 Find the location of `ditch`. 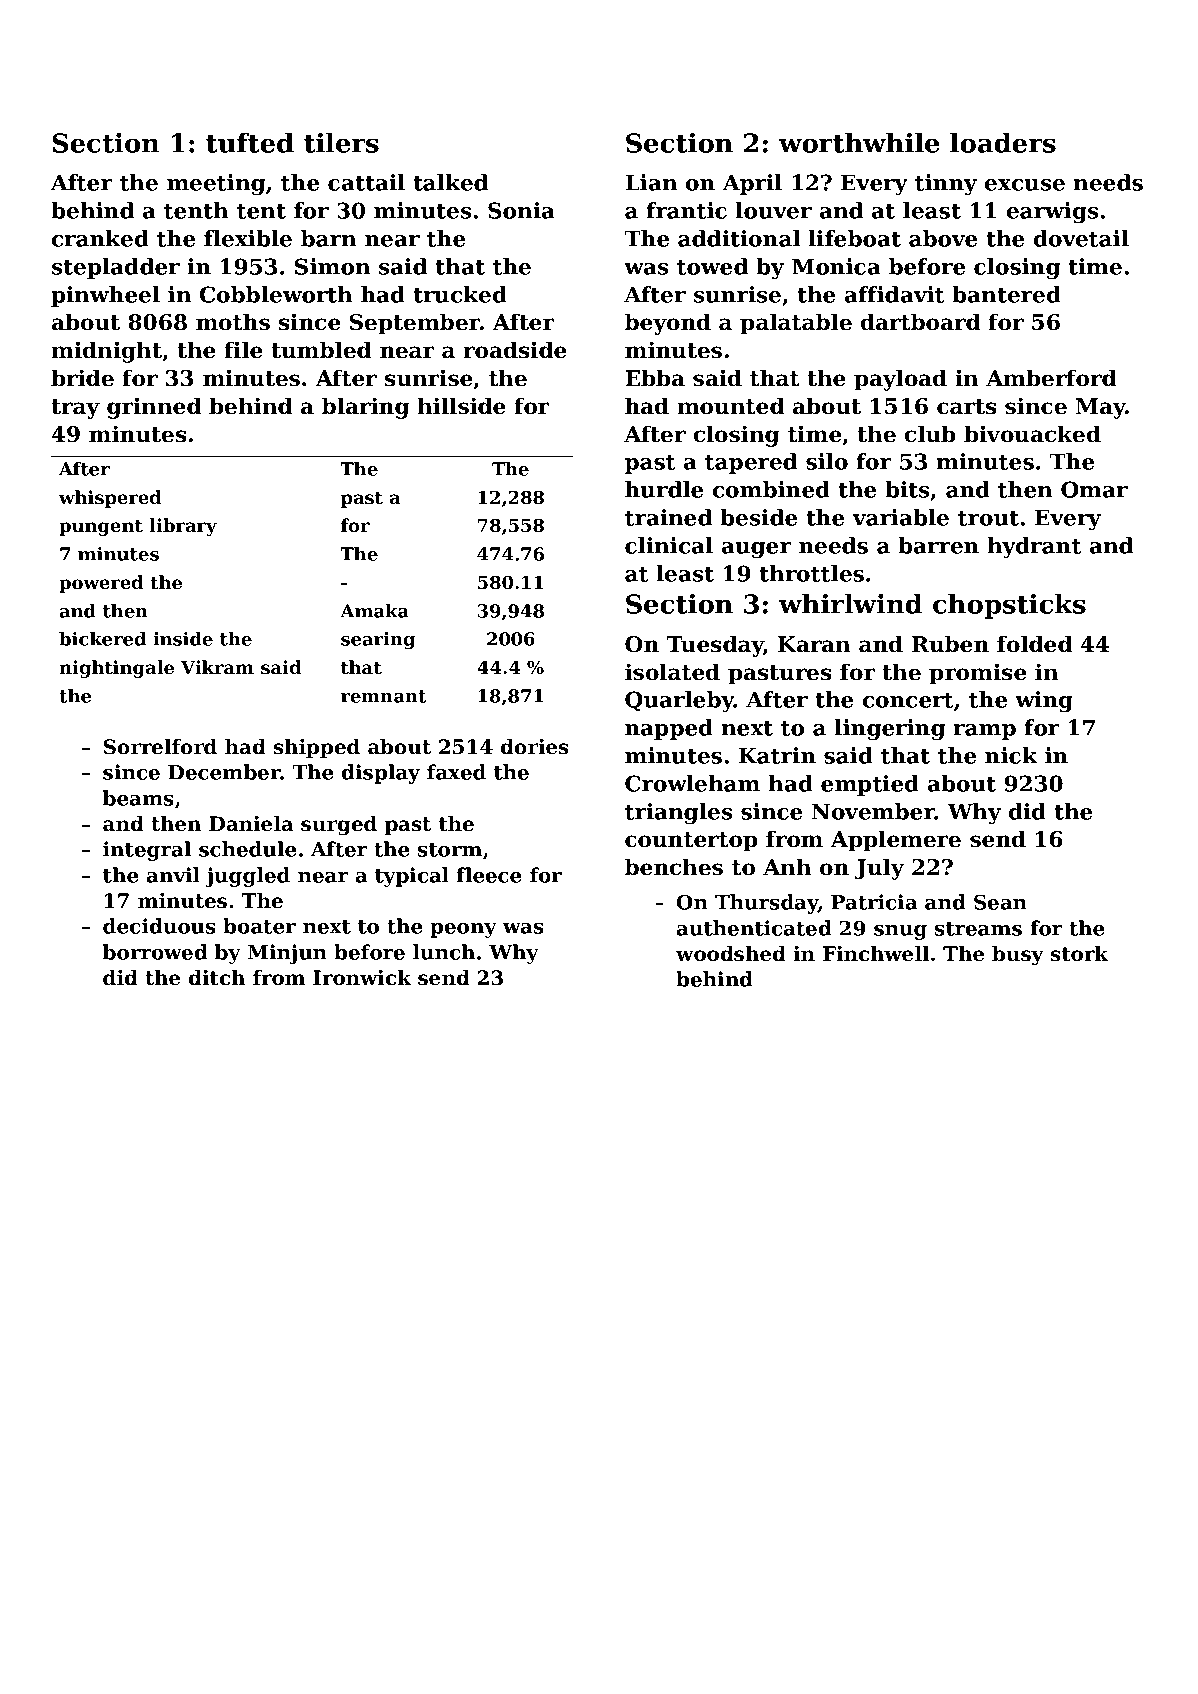

ditch is located at coordinates (217, 978).
